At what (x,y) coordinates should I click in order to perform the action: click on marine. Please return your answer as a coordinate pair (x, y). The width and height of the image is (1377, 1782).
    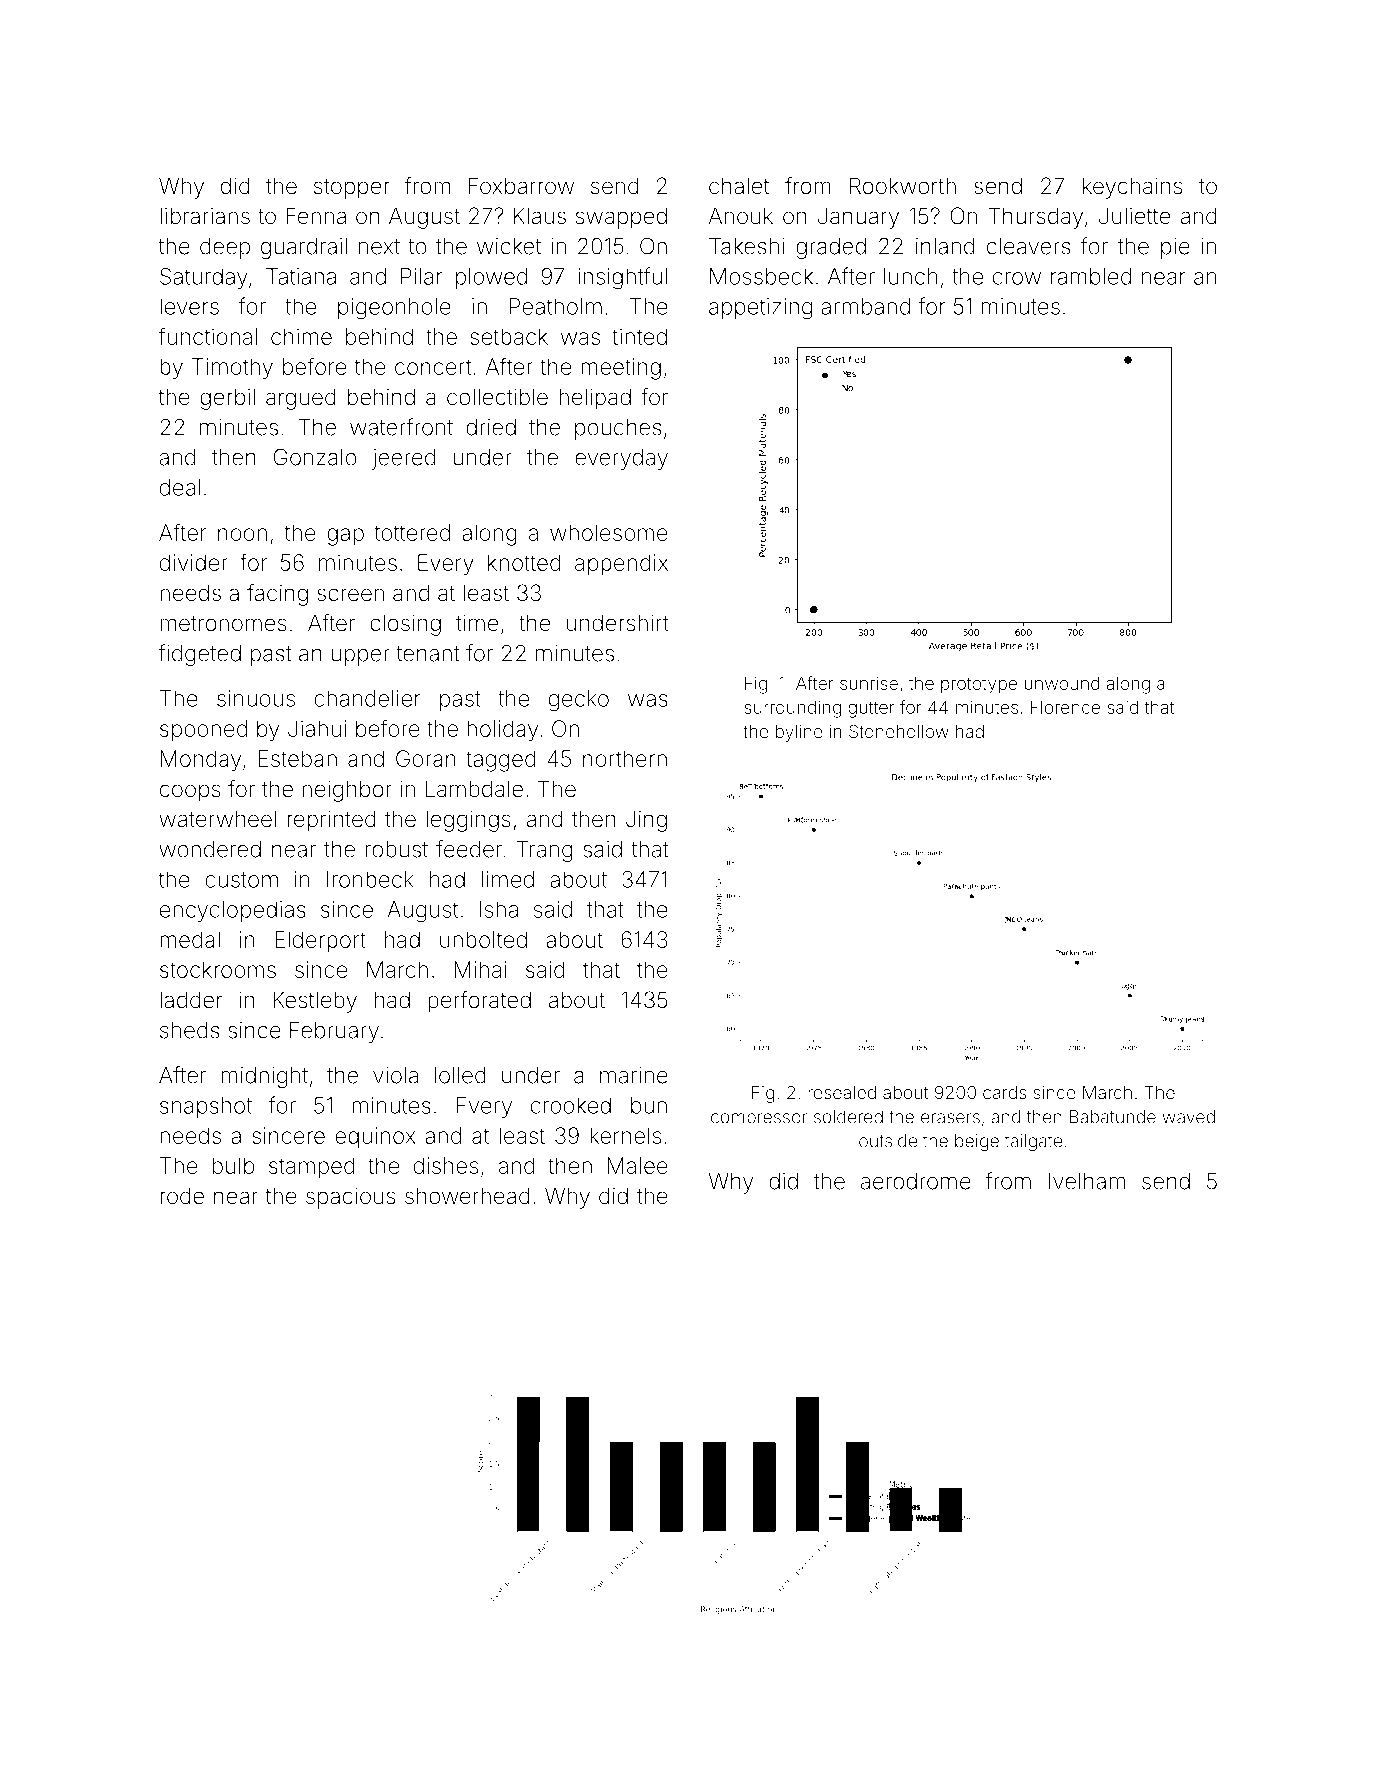
    Looking at the image, I should click on (634, 1075).
